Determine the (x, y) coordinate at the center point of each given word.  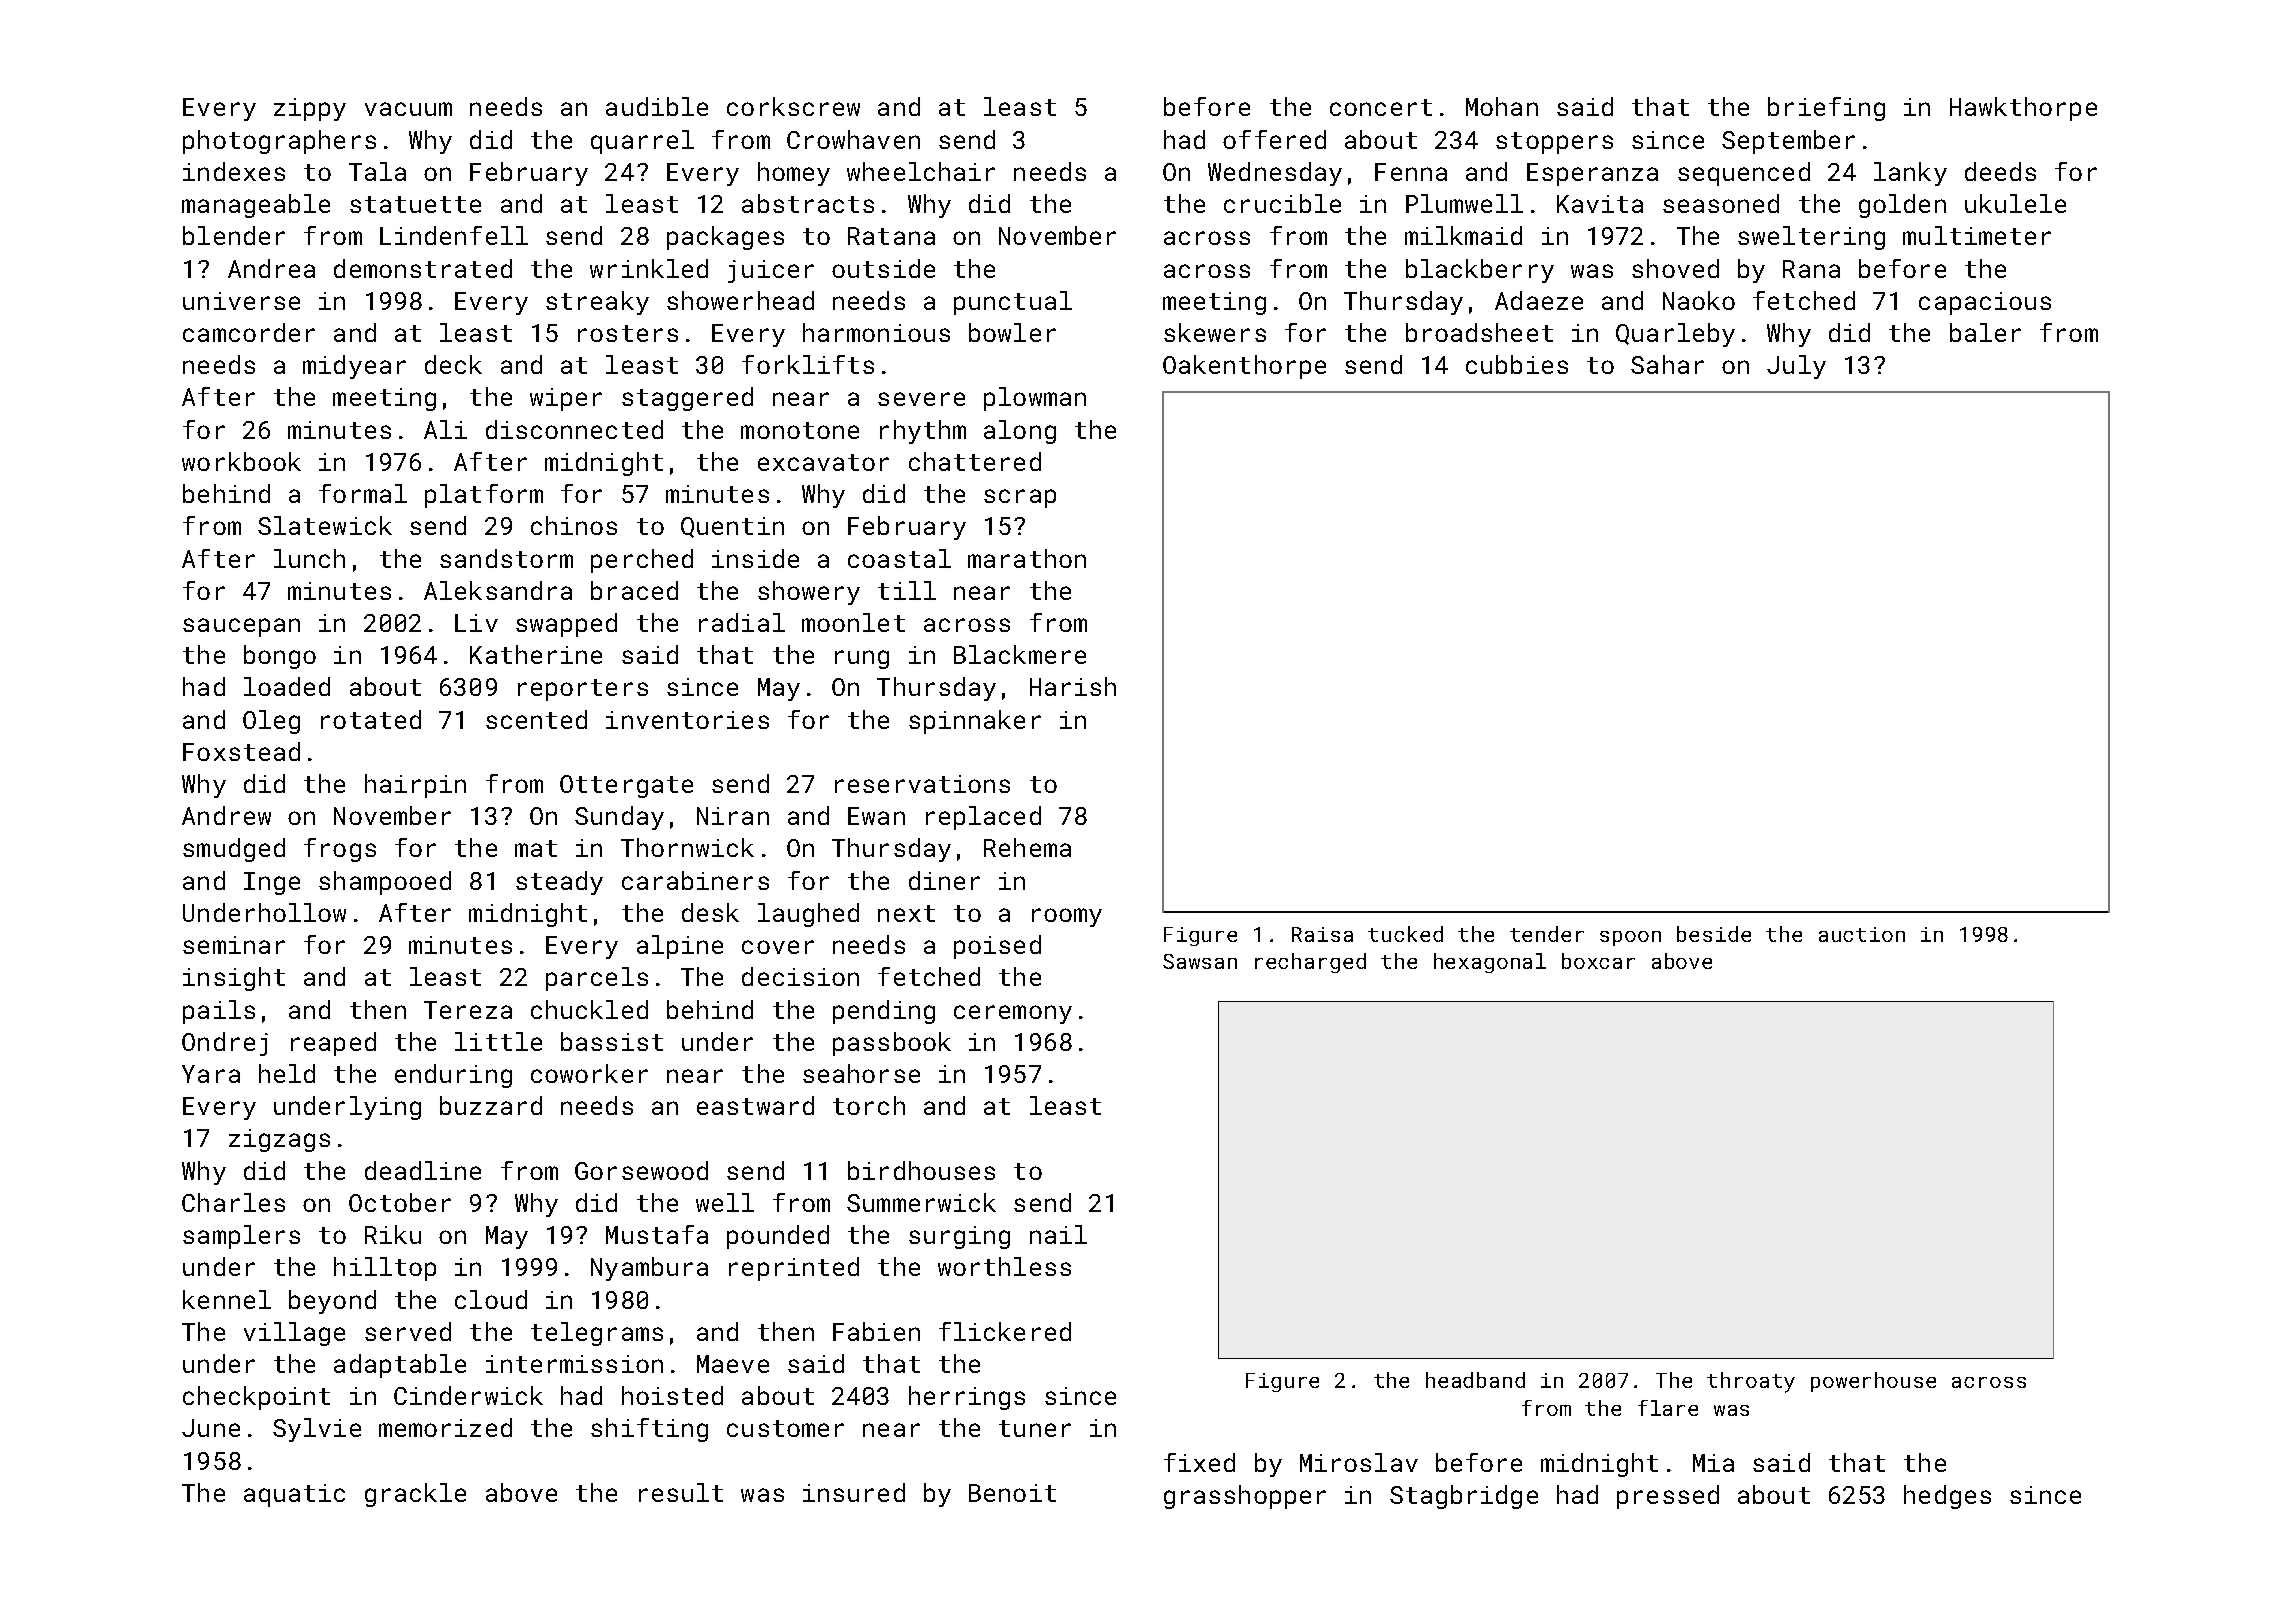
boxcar (1598, 961)
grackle (415, 1495)
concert (1381, 107)
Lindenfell (454, 235)
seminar (234, 945)
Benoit (1012, 1493)
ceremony (1013, 1014)
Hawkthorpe (2023, 109)
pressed (1668, 1497)
